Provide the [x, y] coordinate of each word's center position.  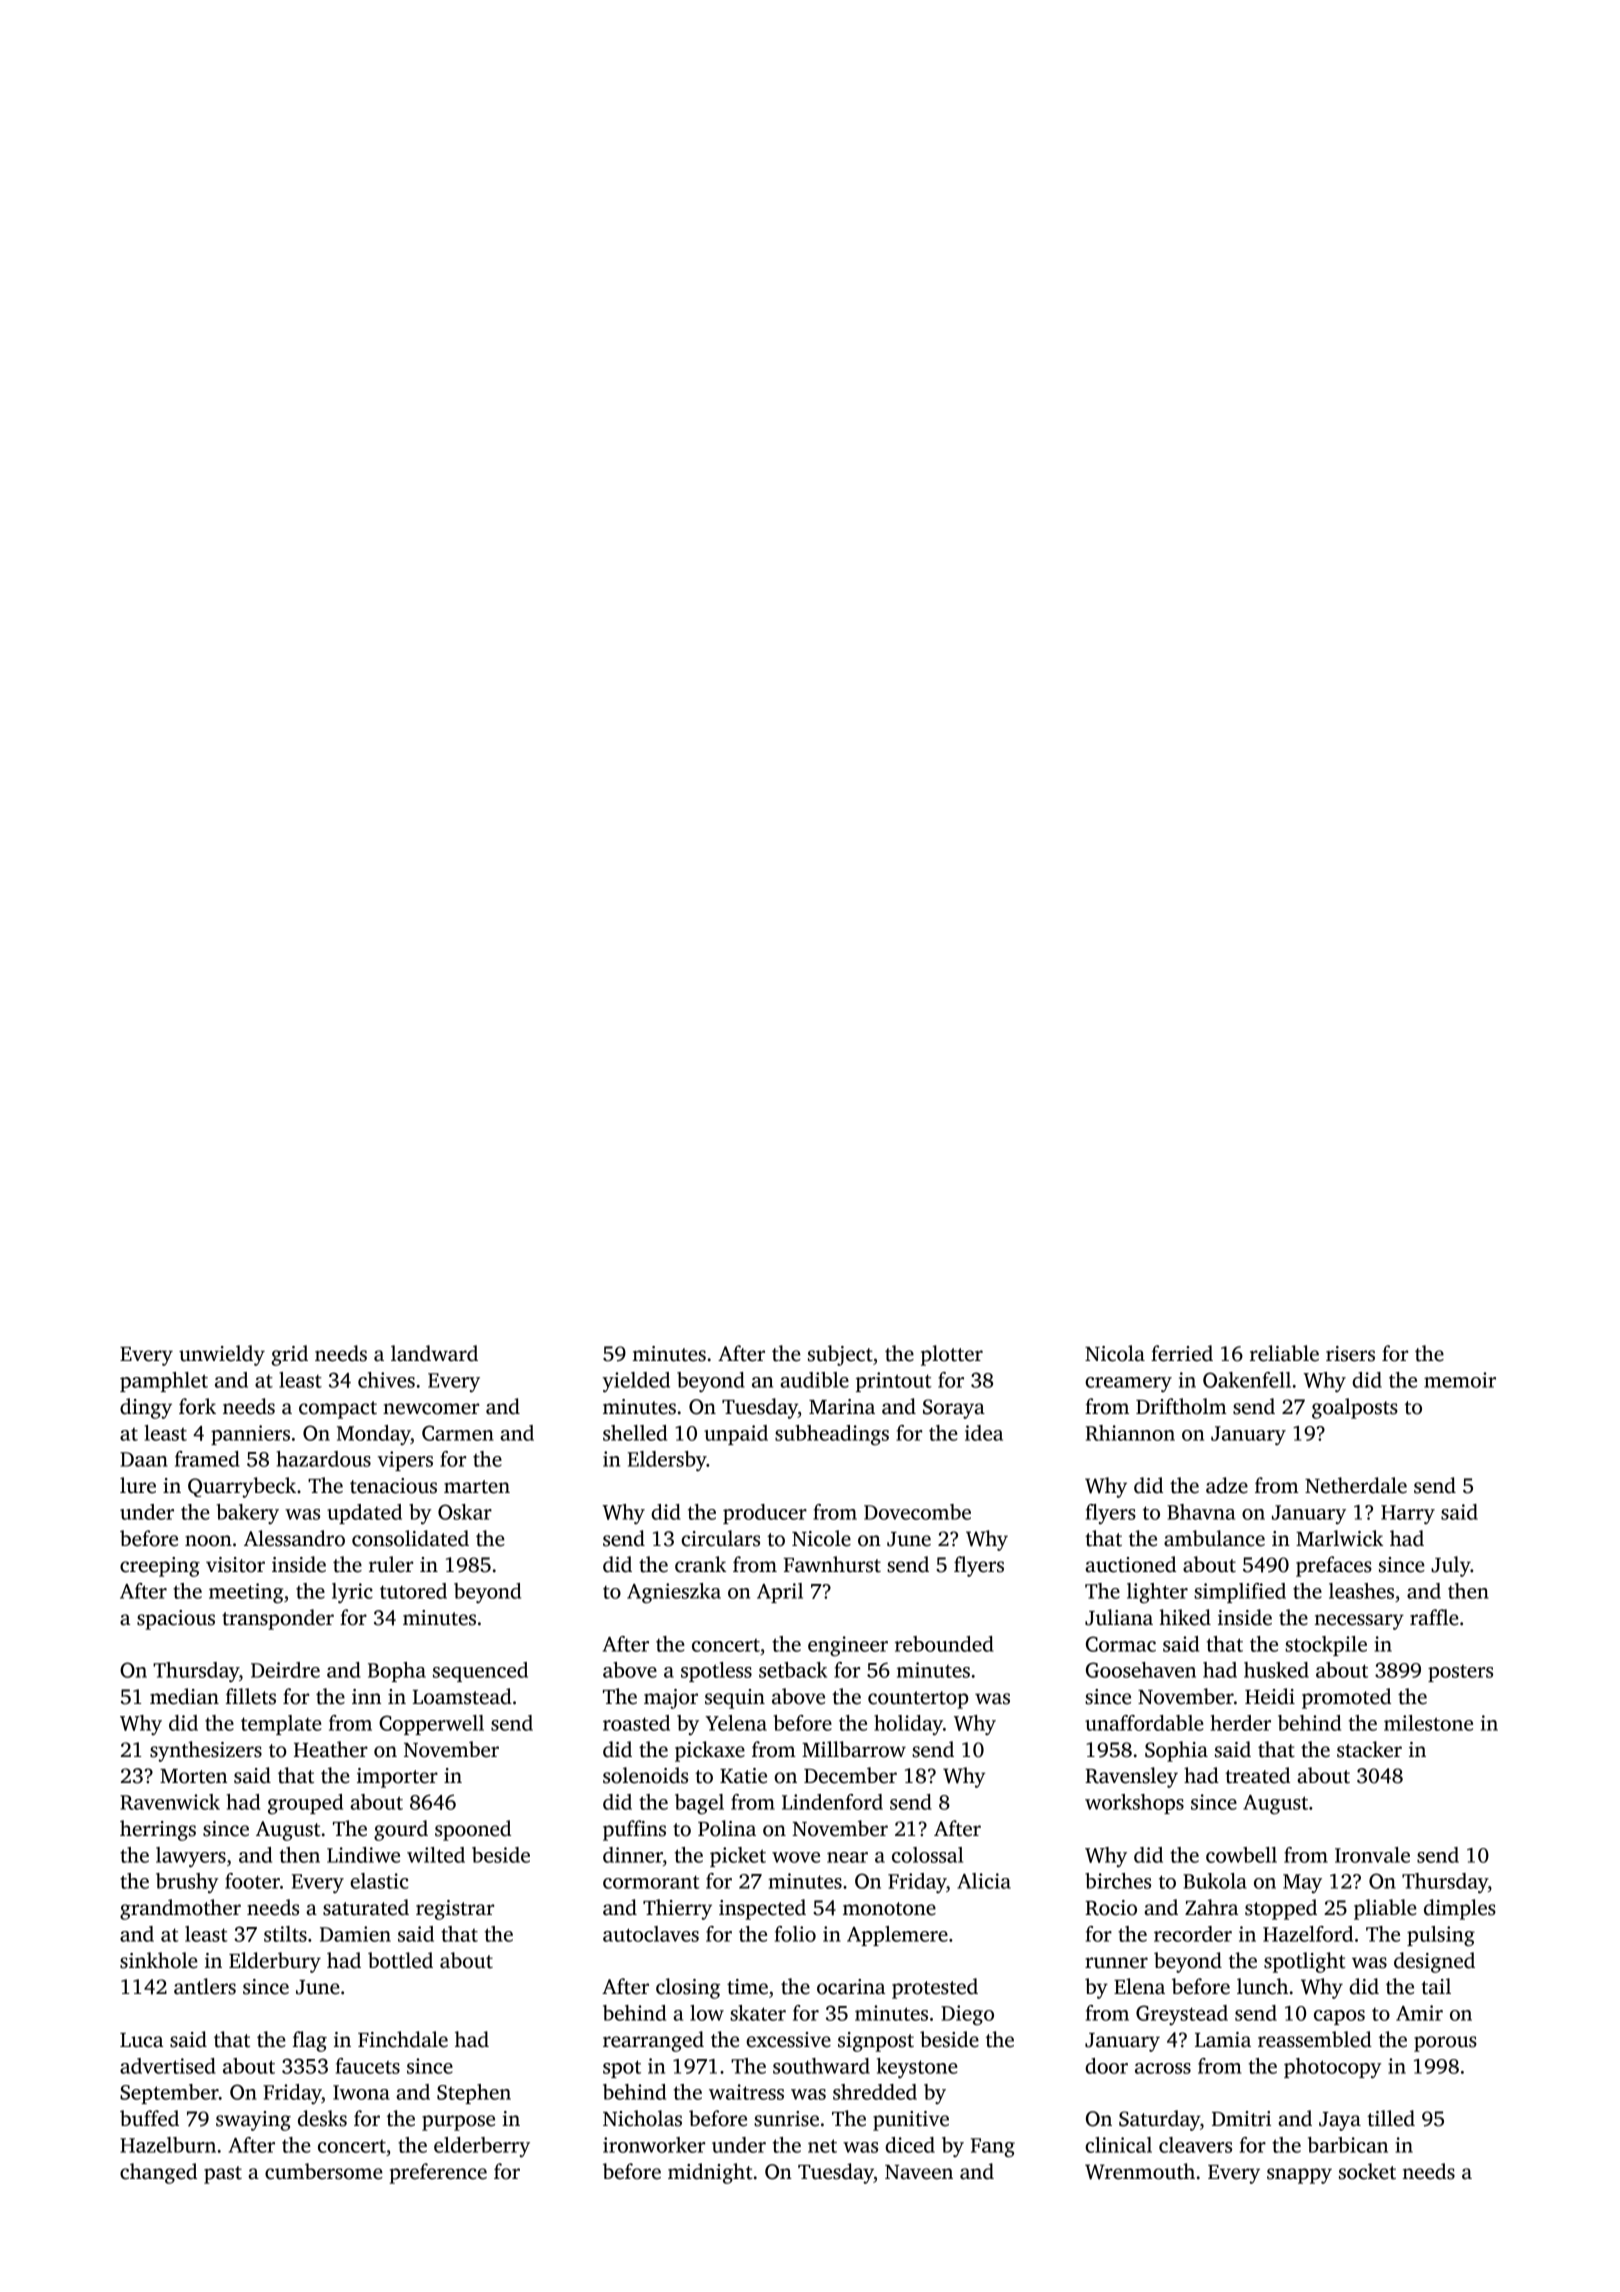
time [747, 1987]
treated [1257, 1775]
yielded [636, 1382]
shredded [875, 2092]
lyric [352, 1593]
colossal [927, 1855]
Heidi [1270, 1696]
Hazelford [1308, 1934]
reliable [1284, 1353]
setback [793, 1670]
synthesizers [206, 1751]
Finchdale [403, 2039]
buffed [149, 2118]
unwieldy [222, 1355]
